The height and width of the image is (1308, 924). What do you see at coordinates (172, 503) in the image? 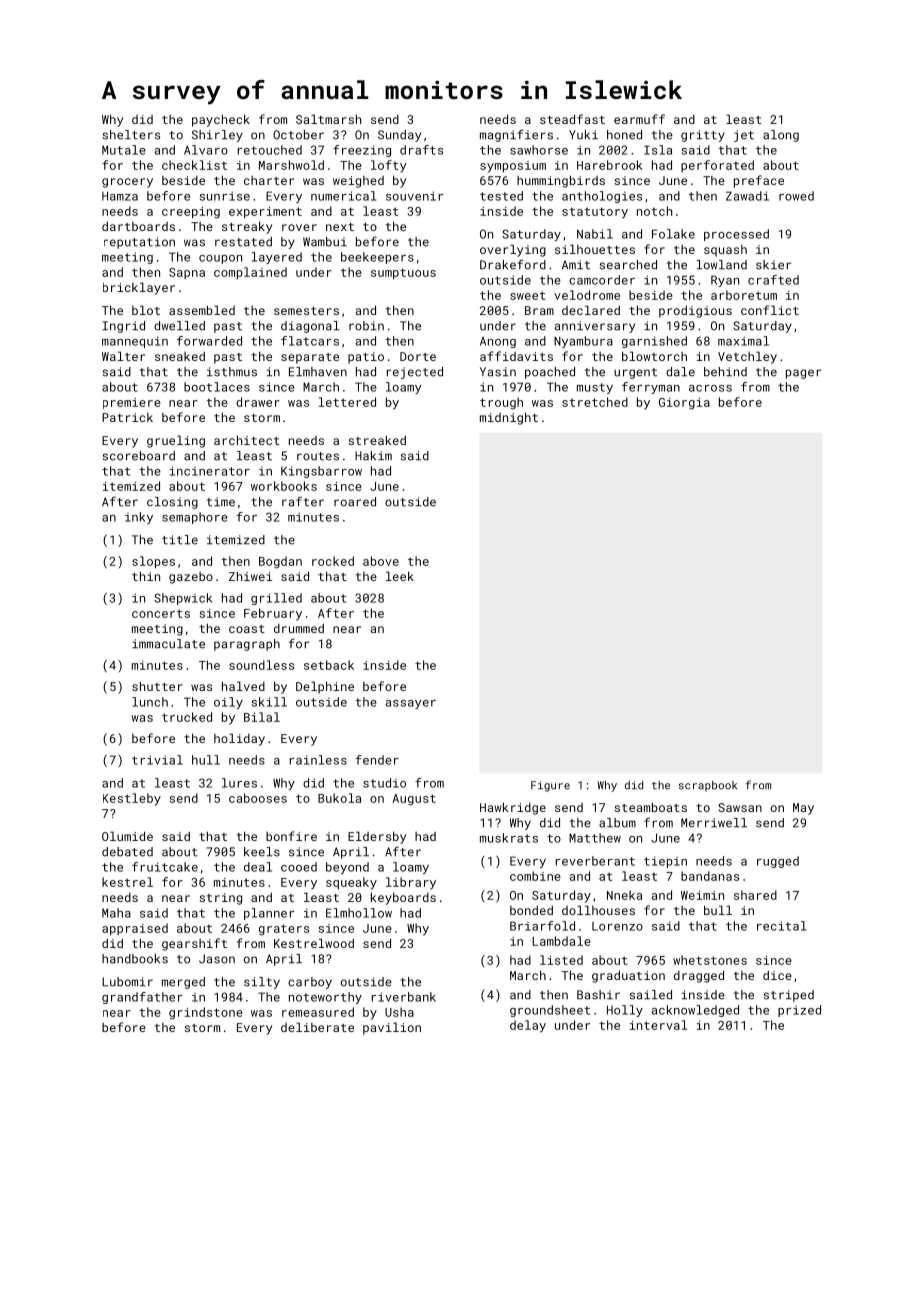
I see `closing` at bounding box center [172, 503].
